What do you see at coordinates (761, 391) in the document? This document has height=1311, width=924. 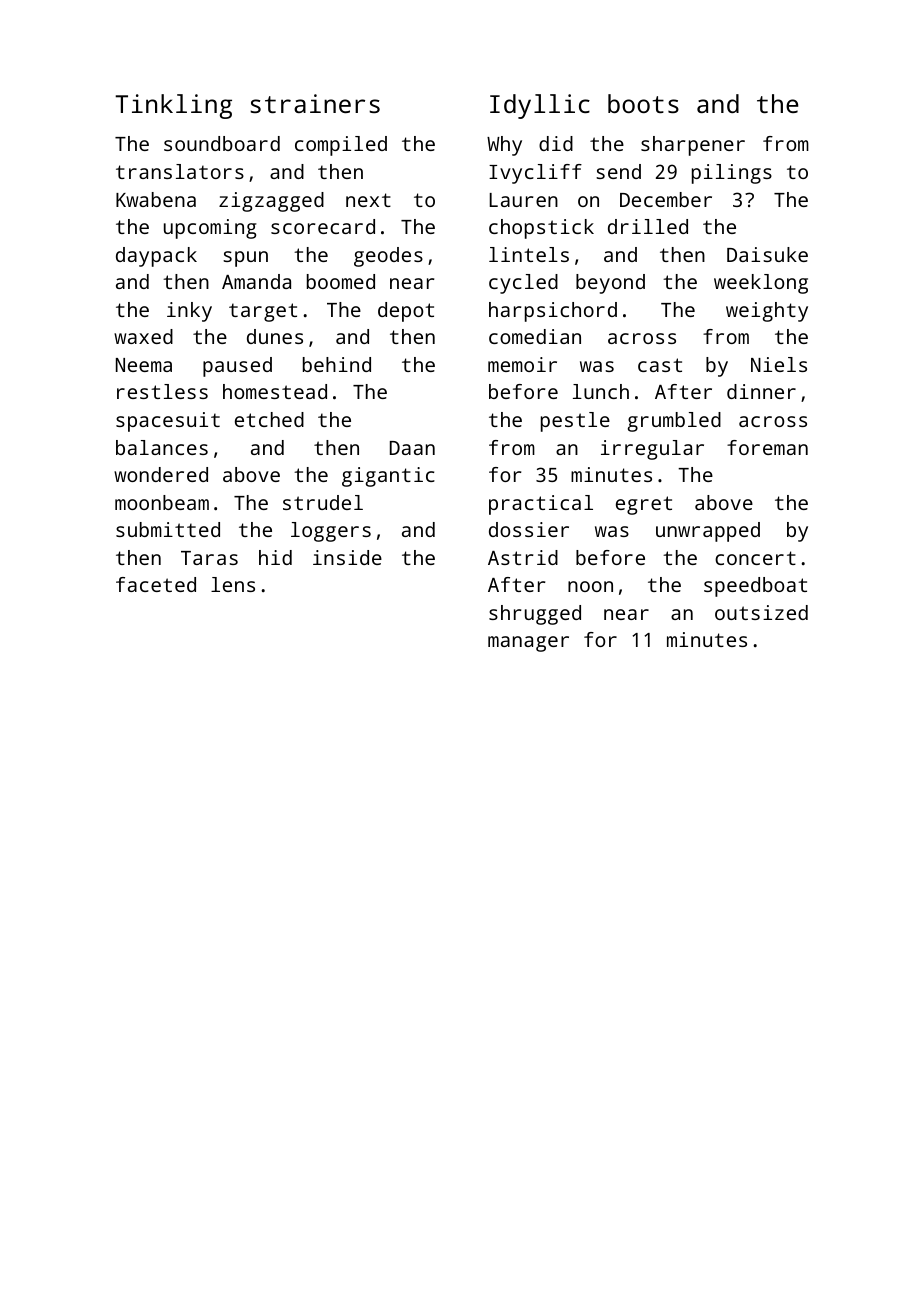 I see `dinner` at bounding box center [761, 391].
